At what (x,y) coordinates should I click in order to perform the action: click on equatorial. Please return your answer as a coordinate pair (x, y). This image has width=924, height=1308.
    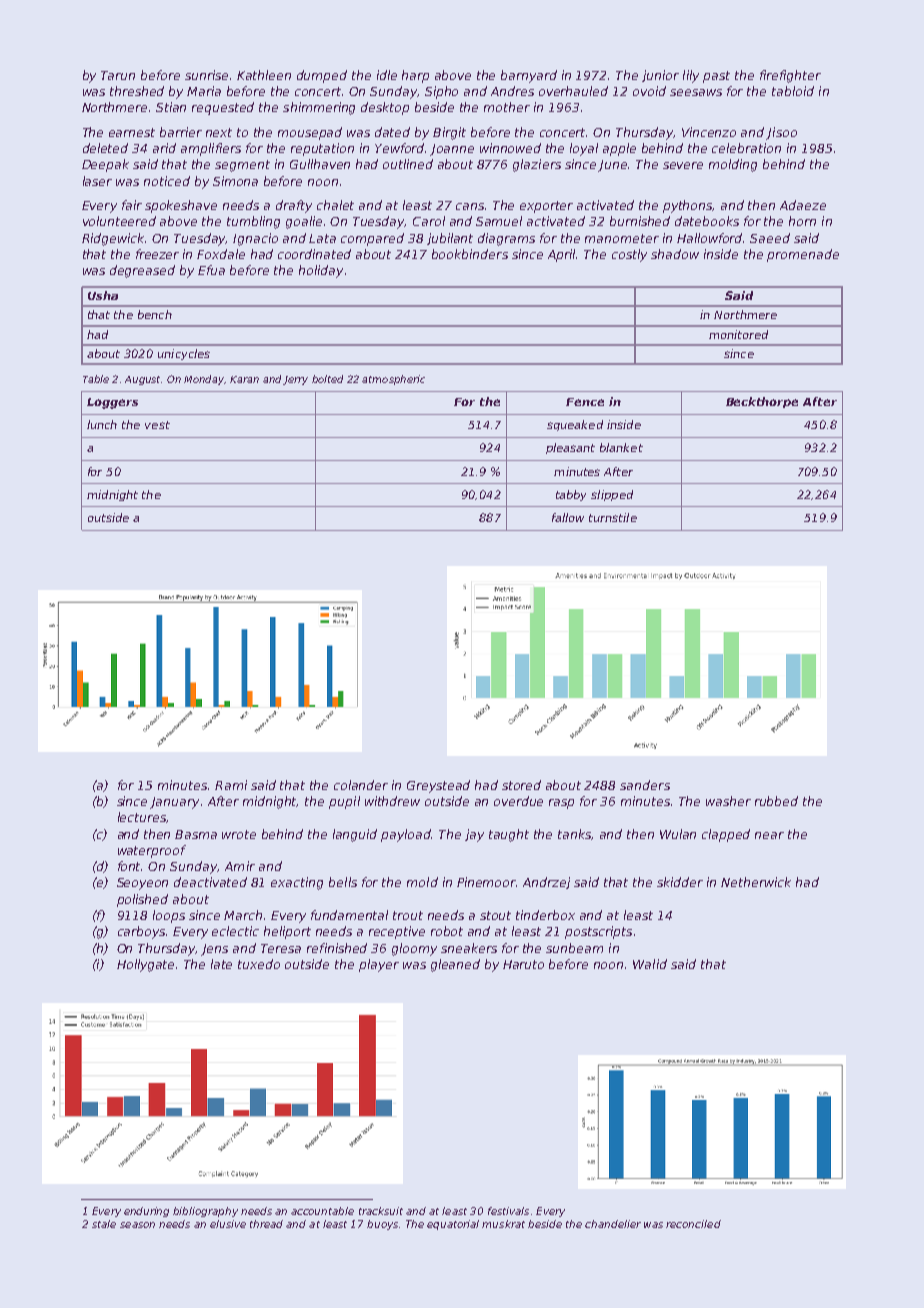
    Looking at the image, I should click on (453, 1225).
